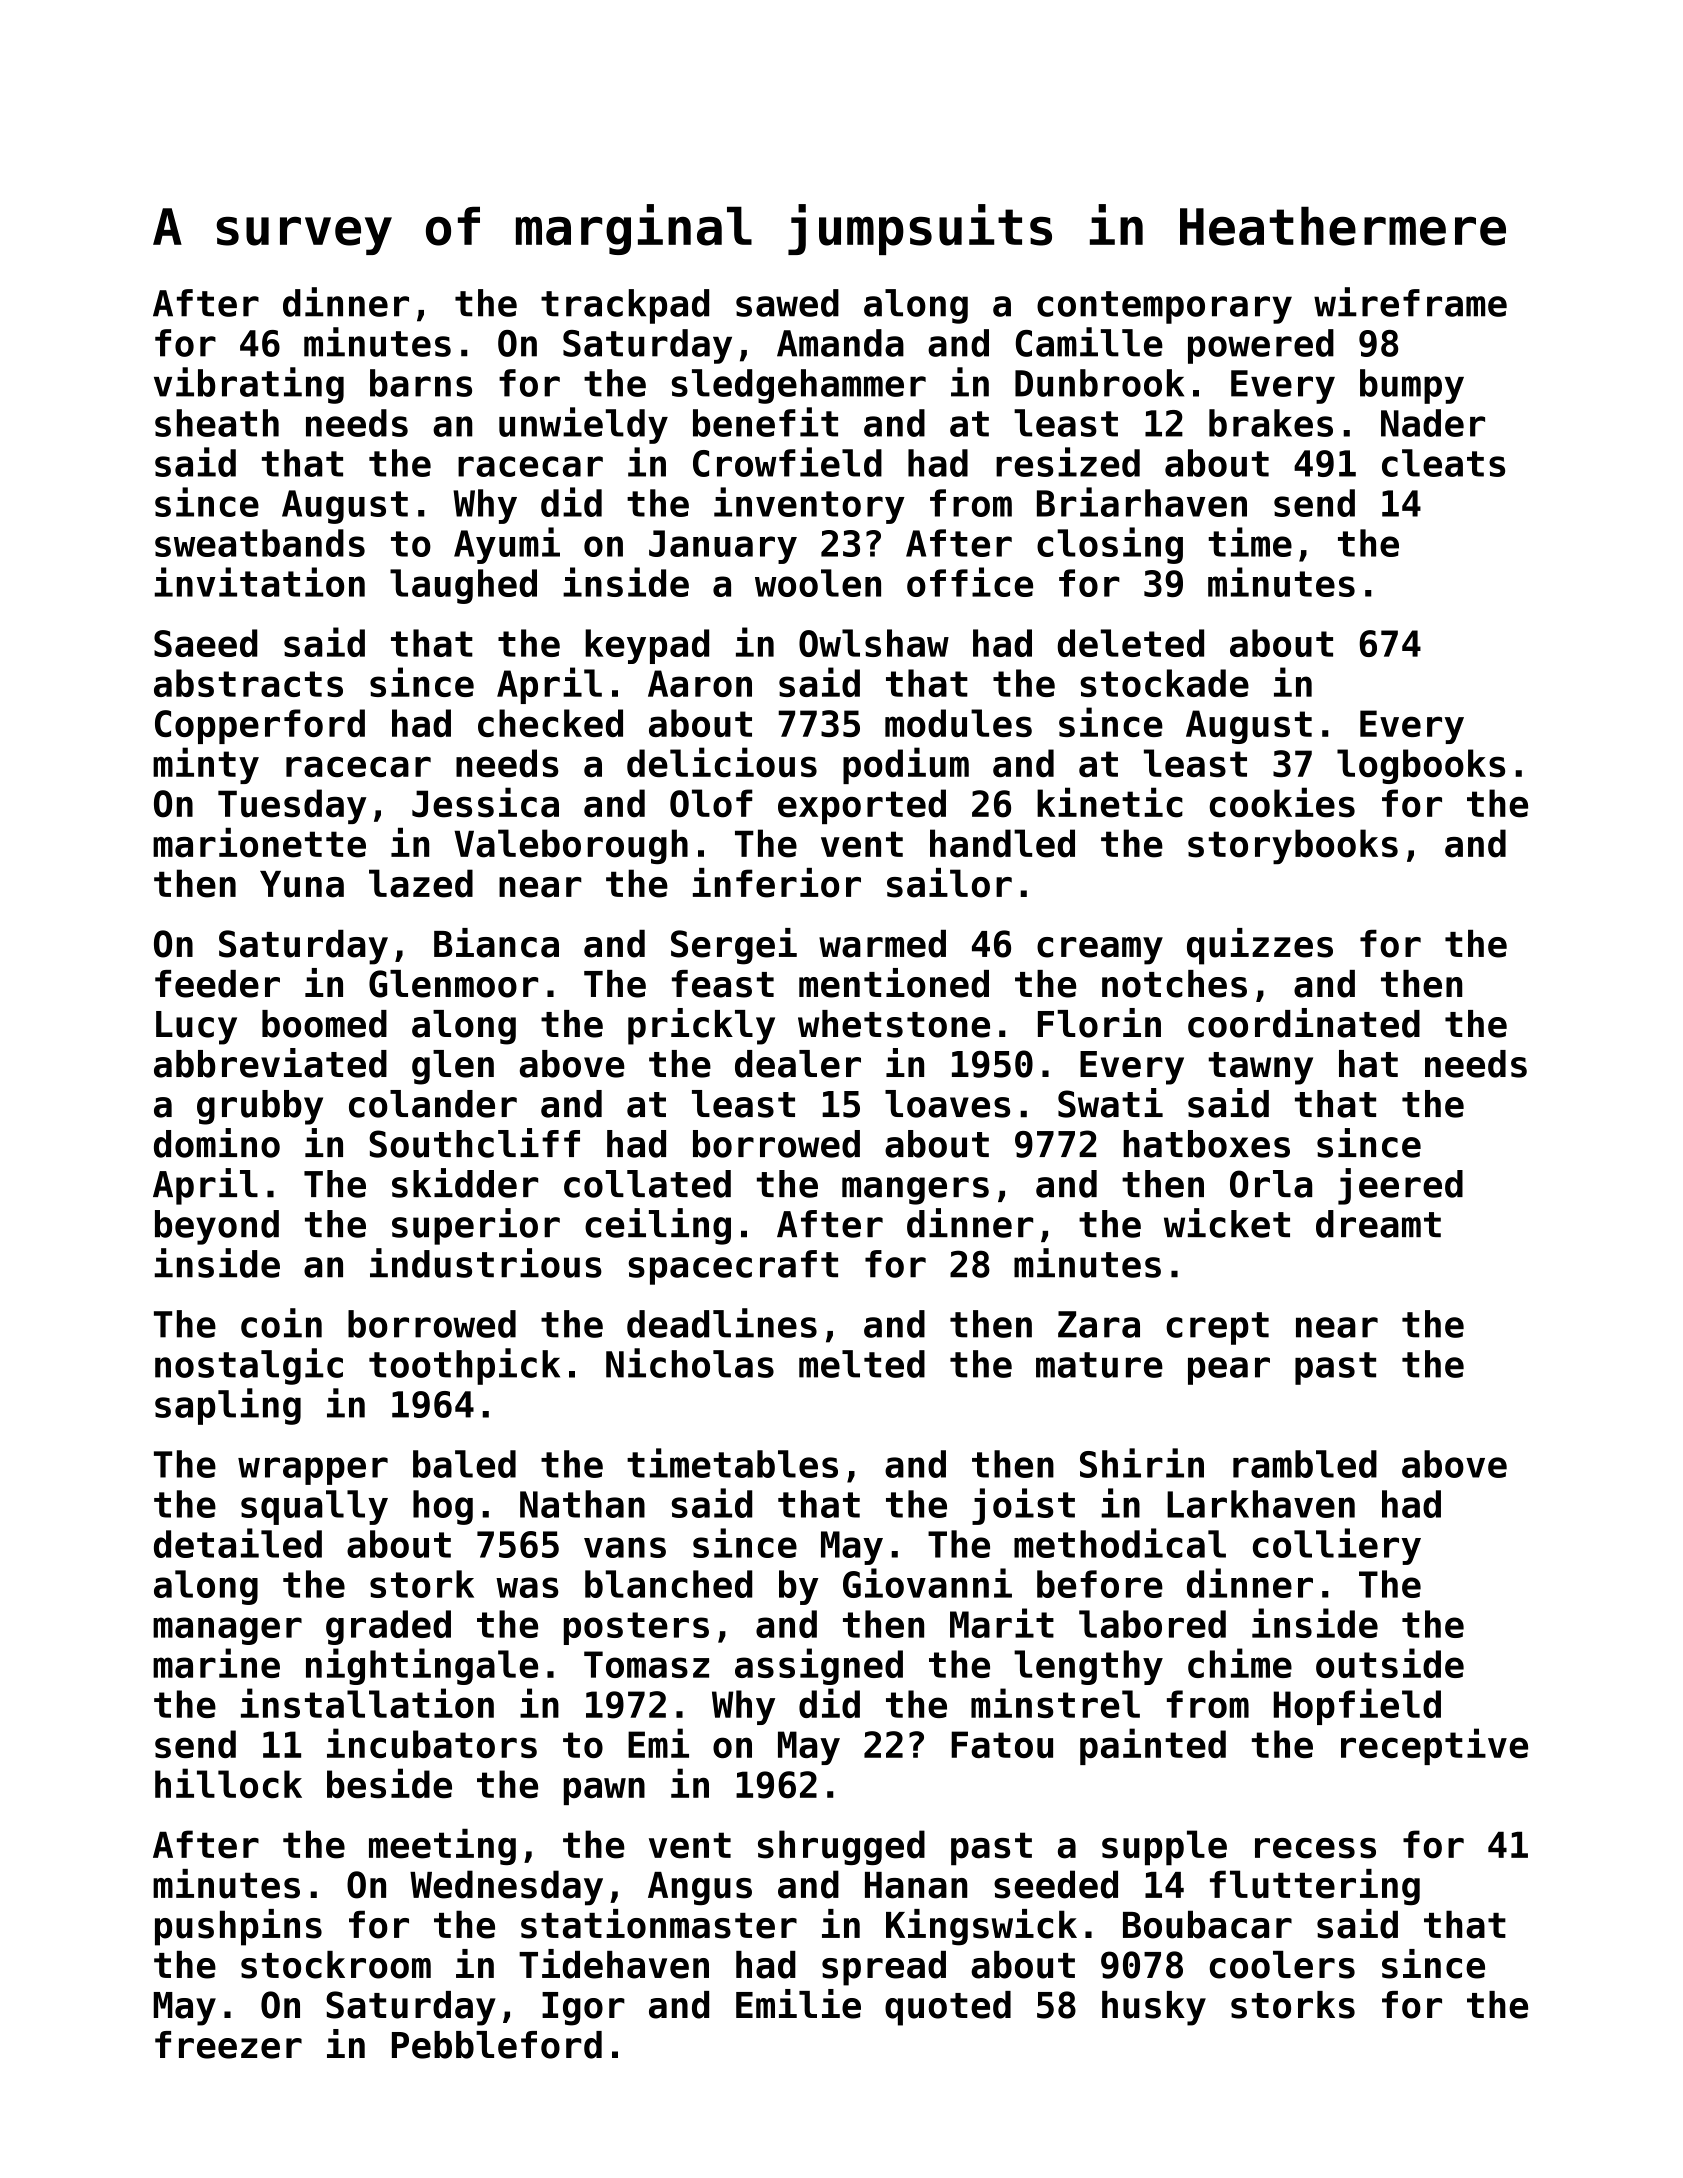  Describe the element at coordinates (948, 2008) in the image. I see `quoted` at that location.
